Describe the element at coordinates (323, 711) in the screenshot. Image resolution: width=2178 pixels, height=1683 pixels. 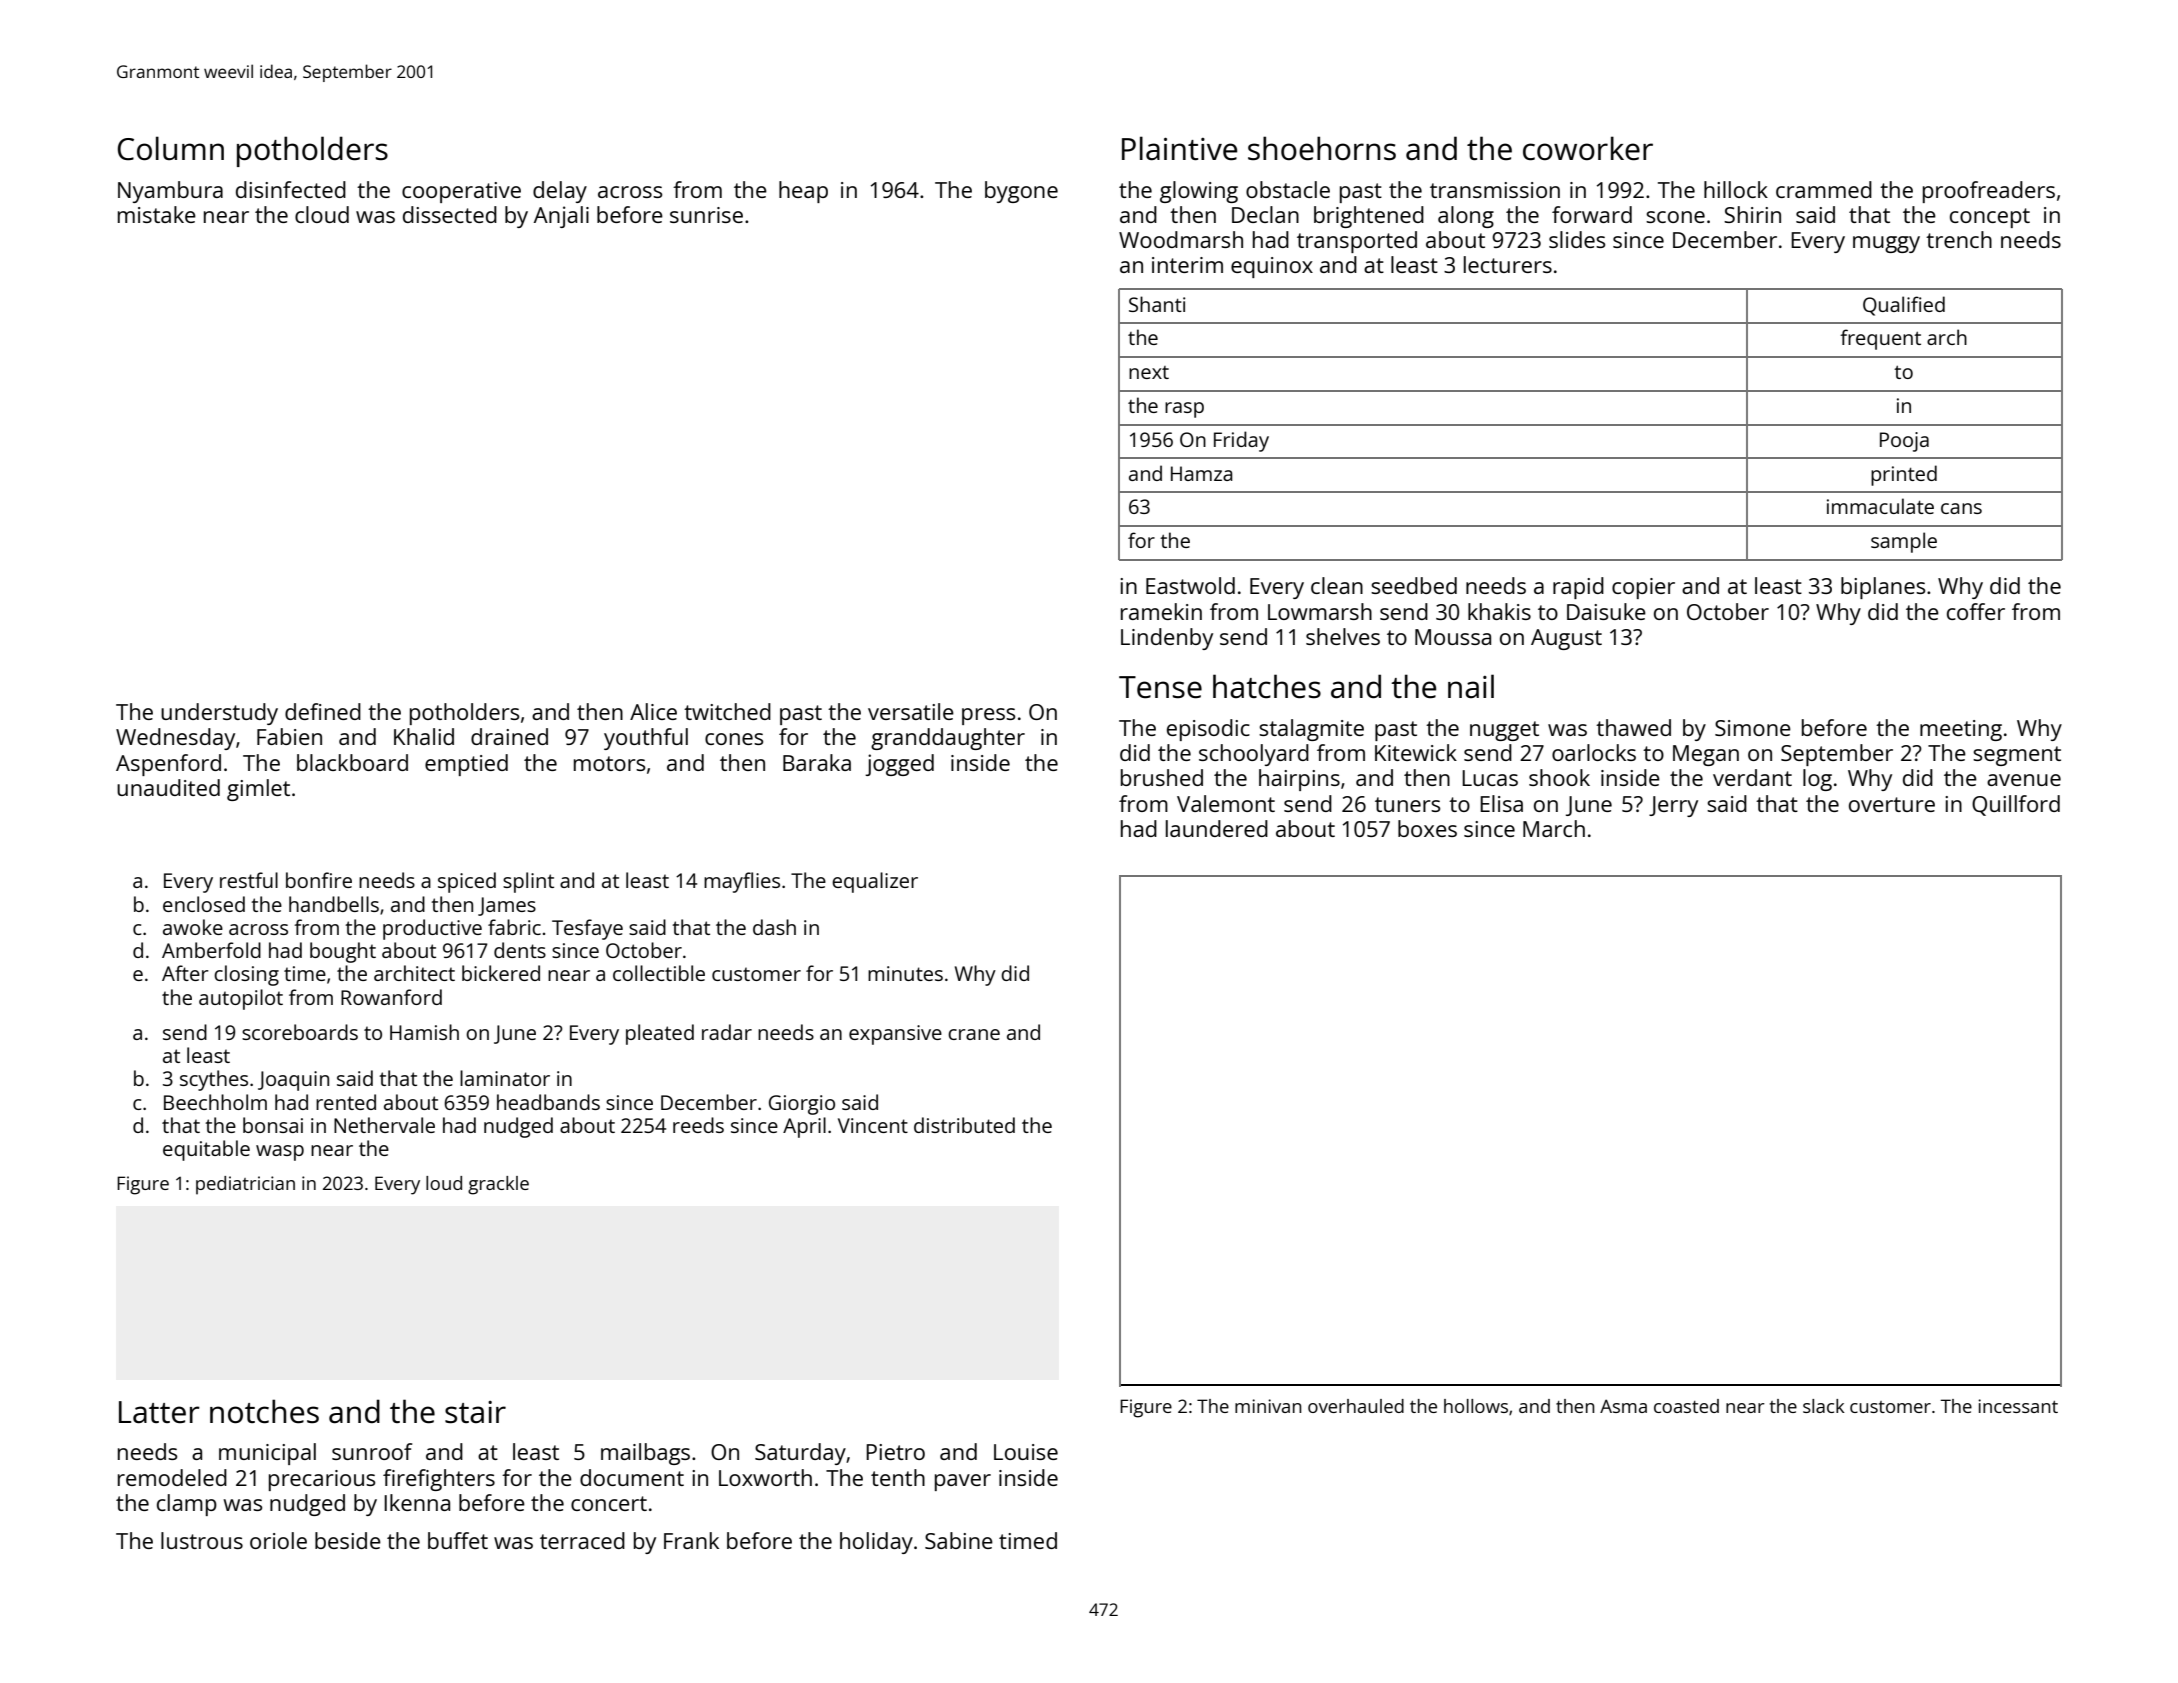
I see `defined` at that location.
